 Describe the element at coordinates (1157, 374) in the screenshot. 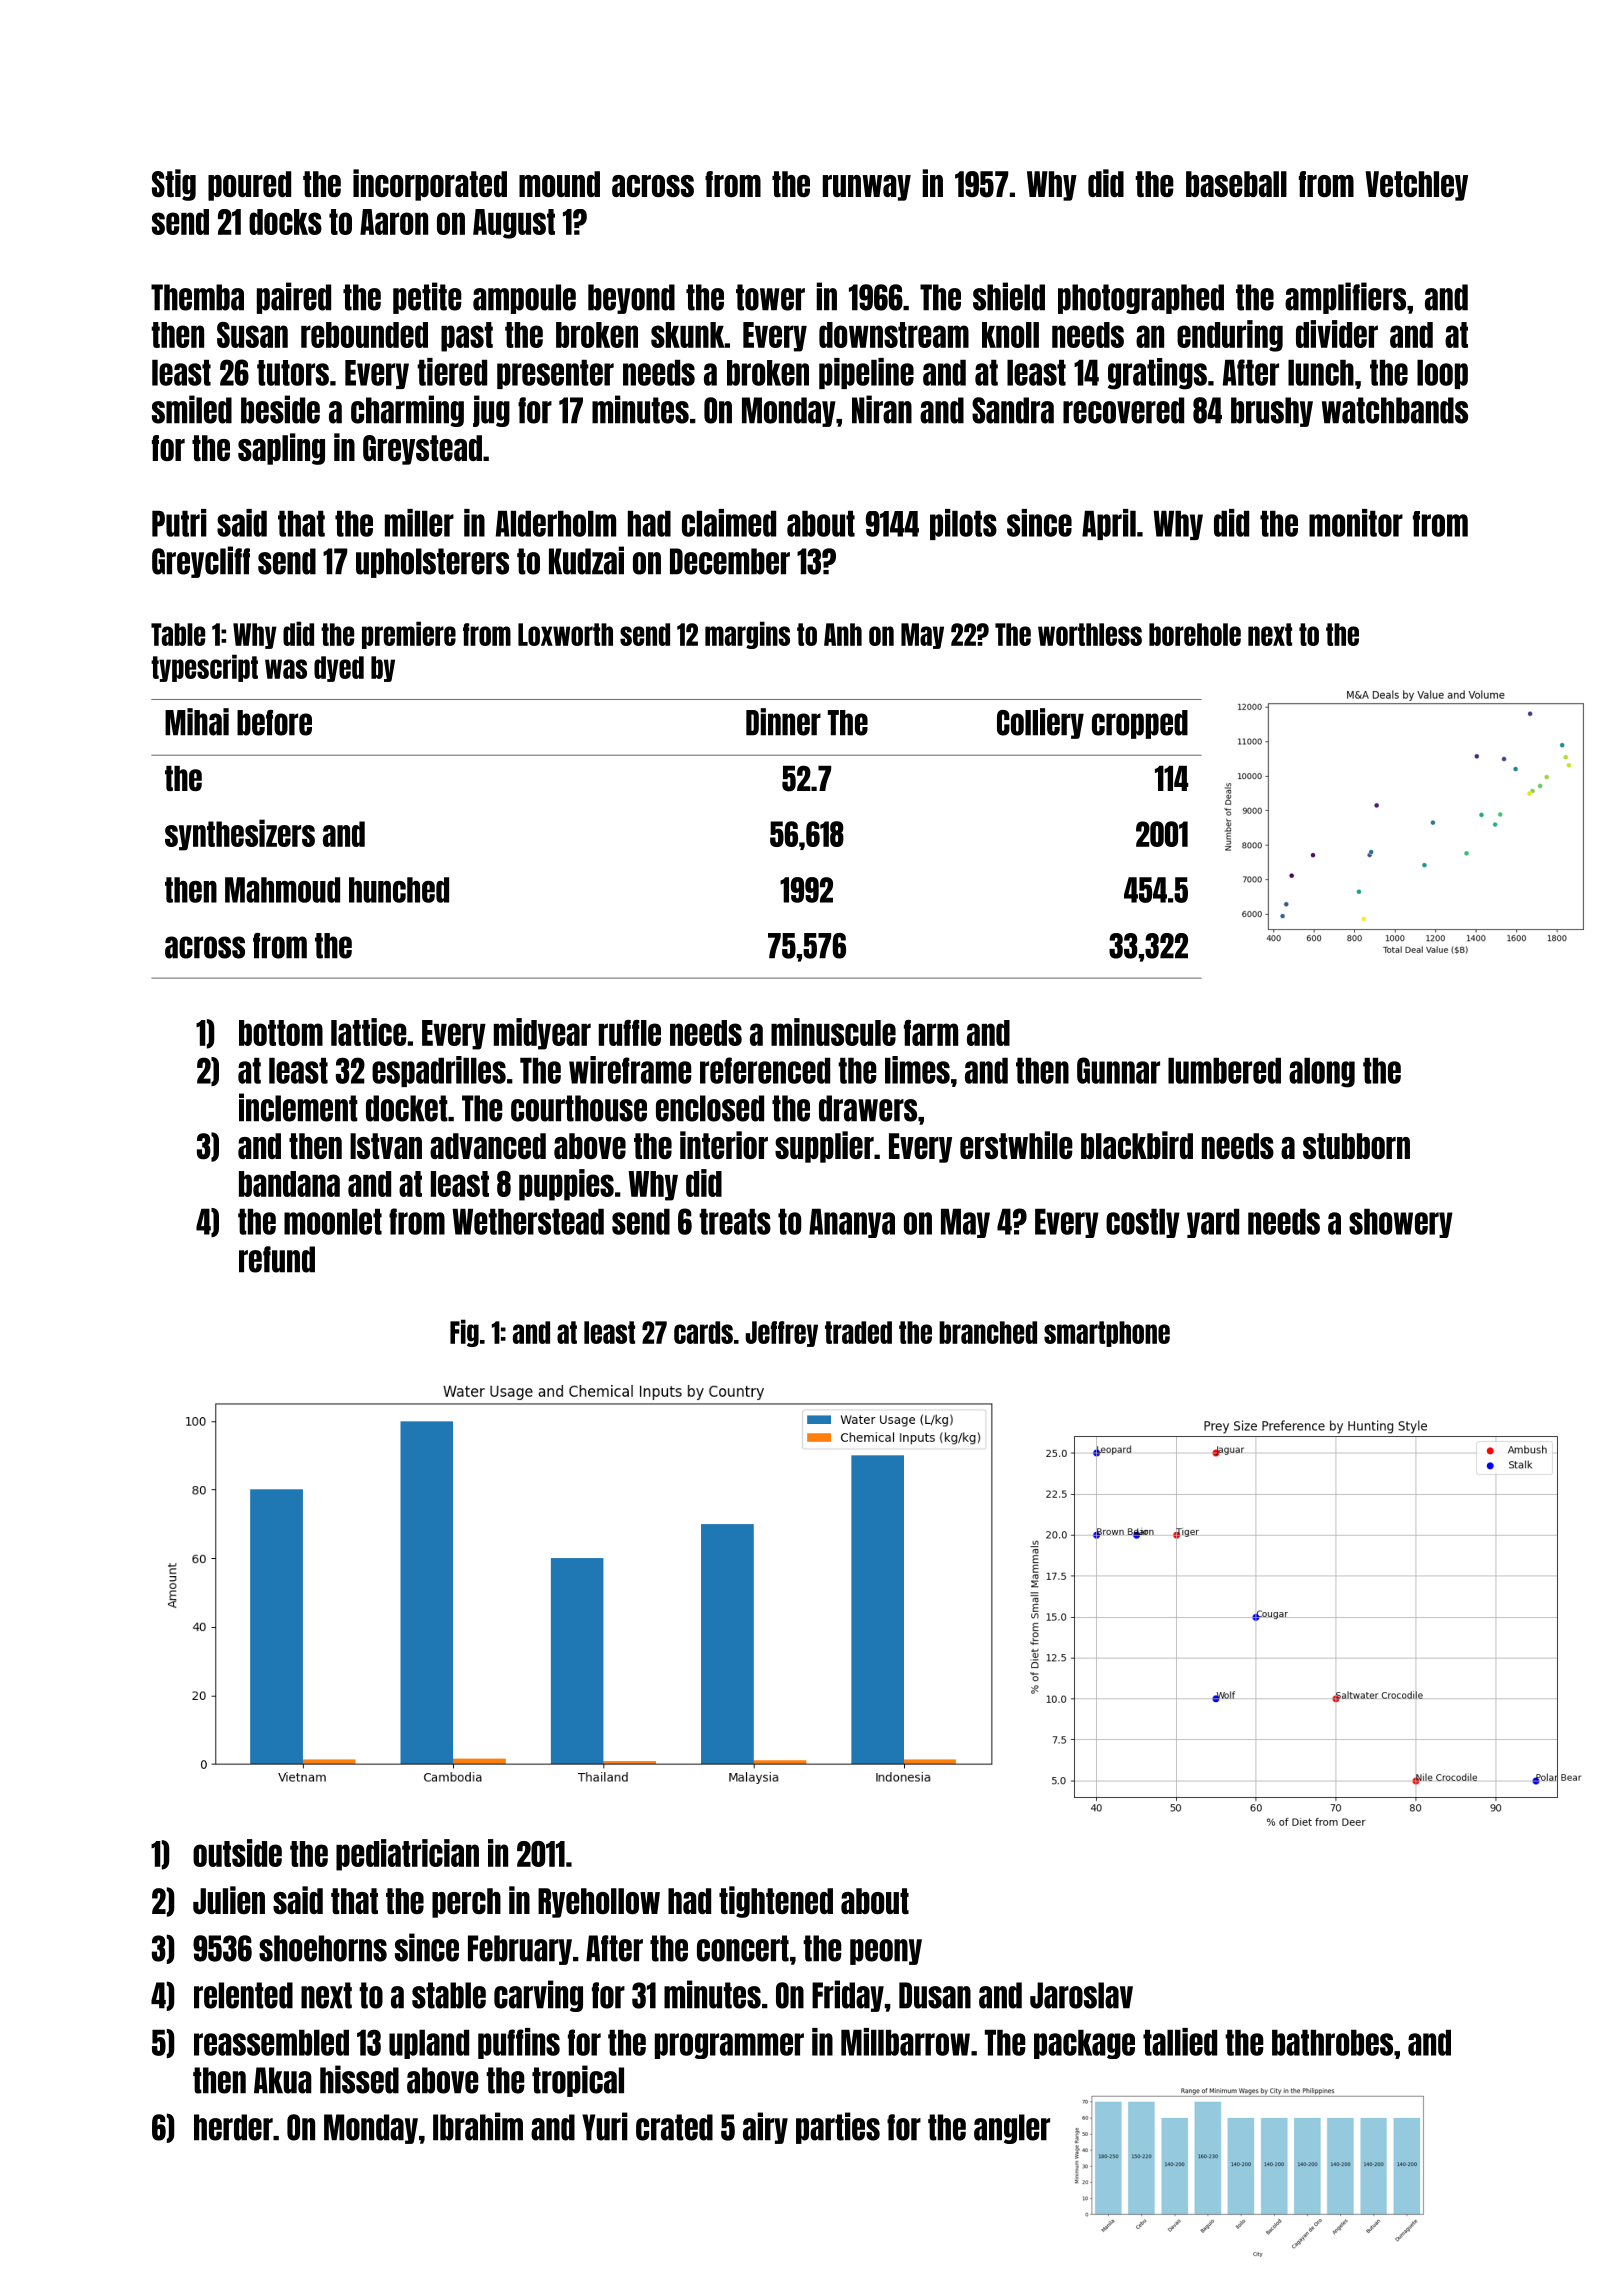

I see `gratings` at that location.
